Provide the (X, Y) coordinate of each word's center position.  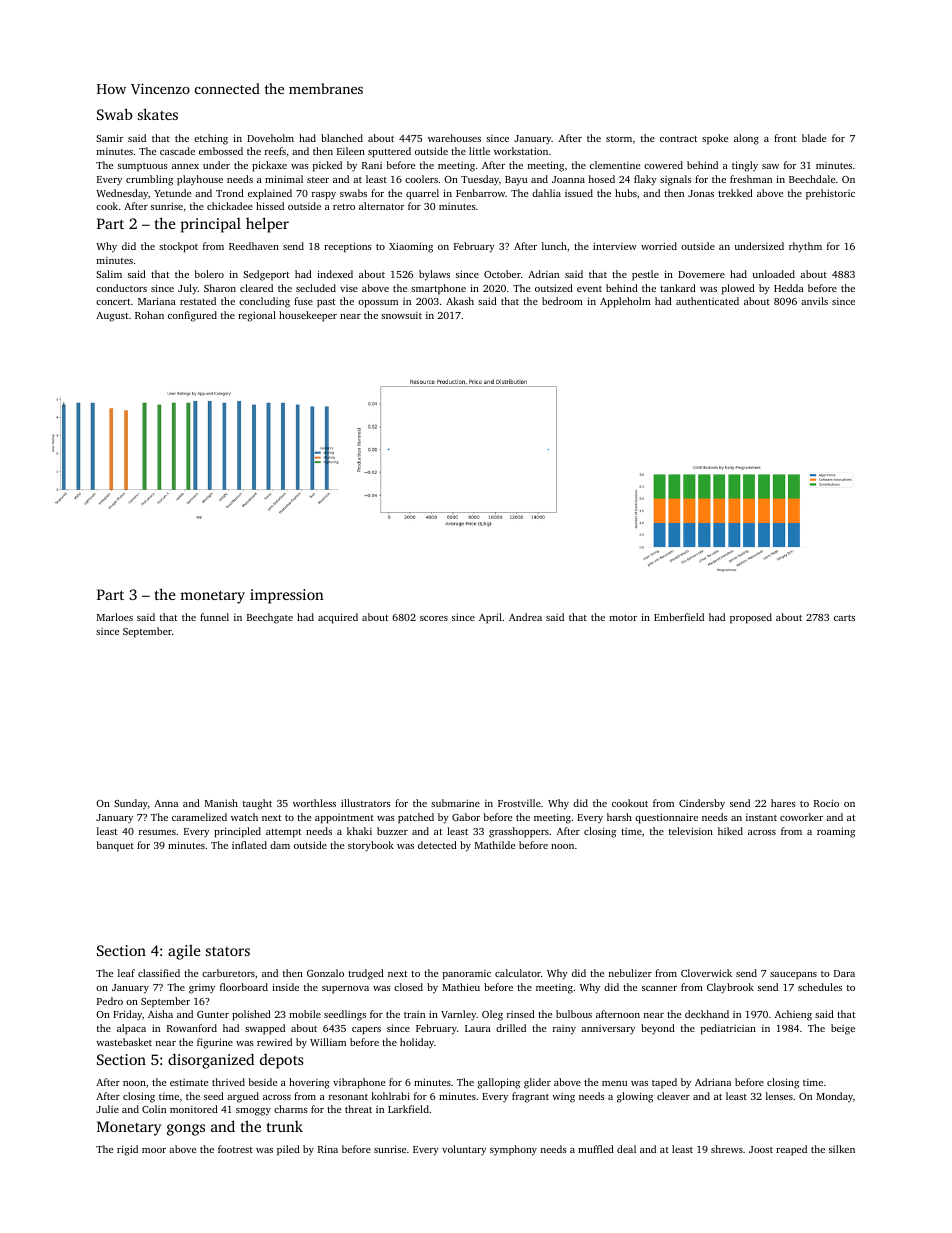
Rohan (149, 315)
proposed (751, 618)
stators (228, 951)
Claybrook (730, 988)
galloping (498, 1083)
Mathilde (495, 845)
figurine (215, 1043)
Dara (844, 973)
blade (814, 138)
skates (158, 114)
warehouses (454, 138)
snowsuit (401, 315)
